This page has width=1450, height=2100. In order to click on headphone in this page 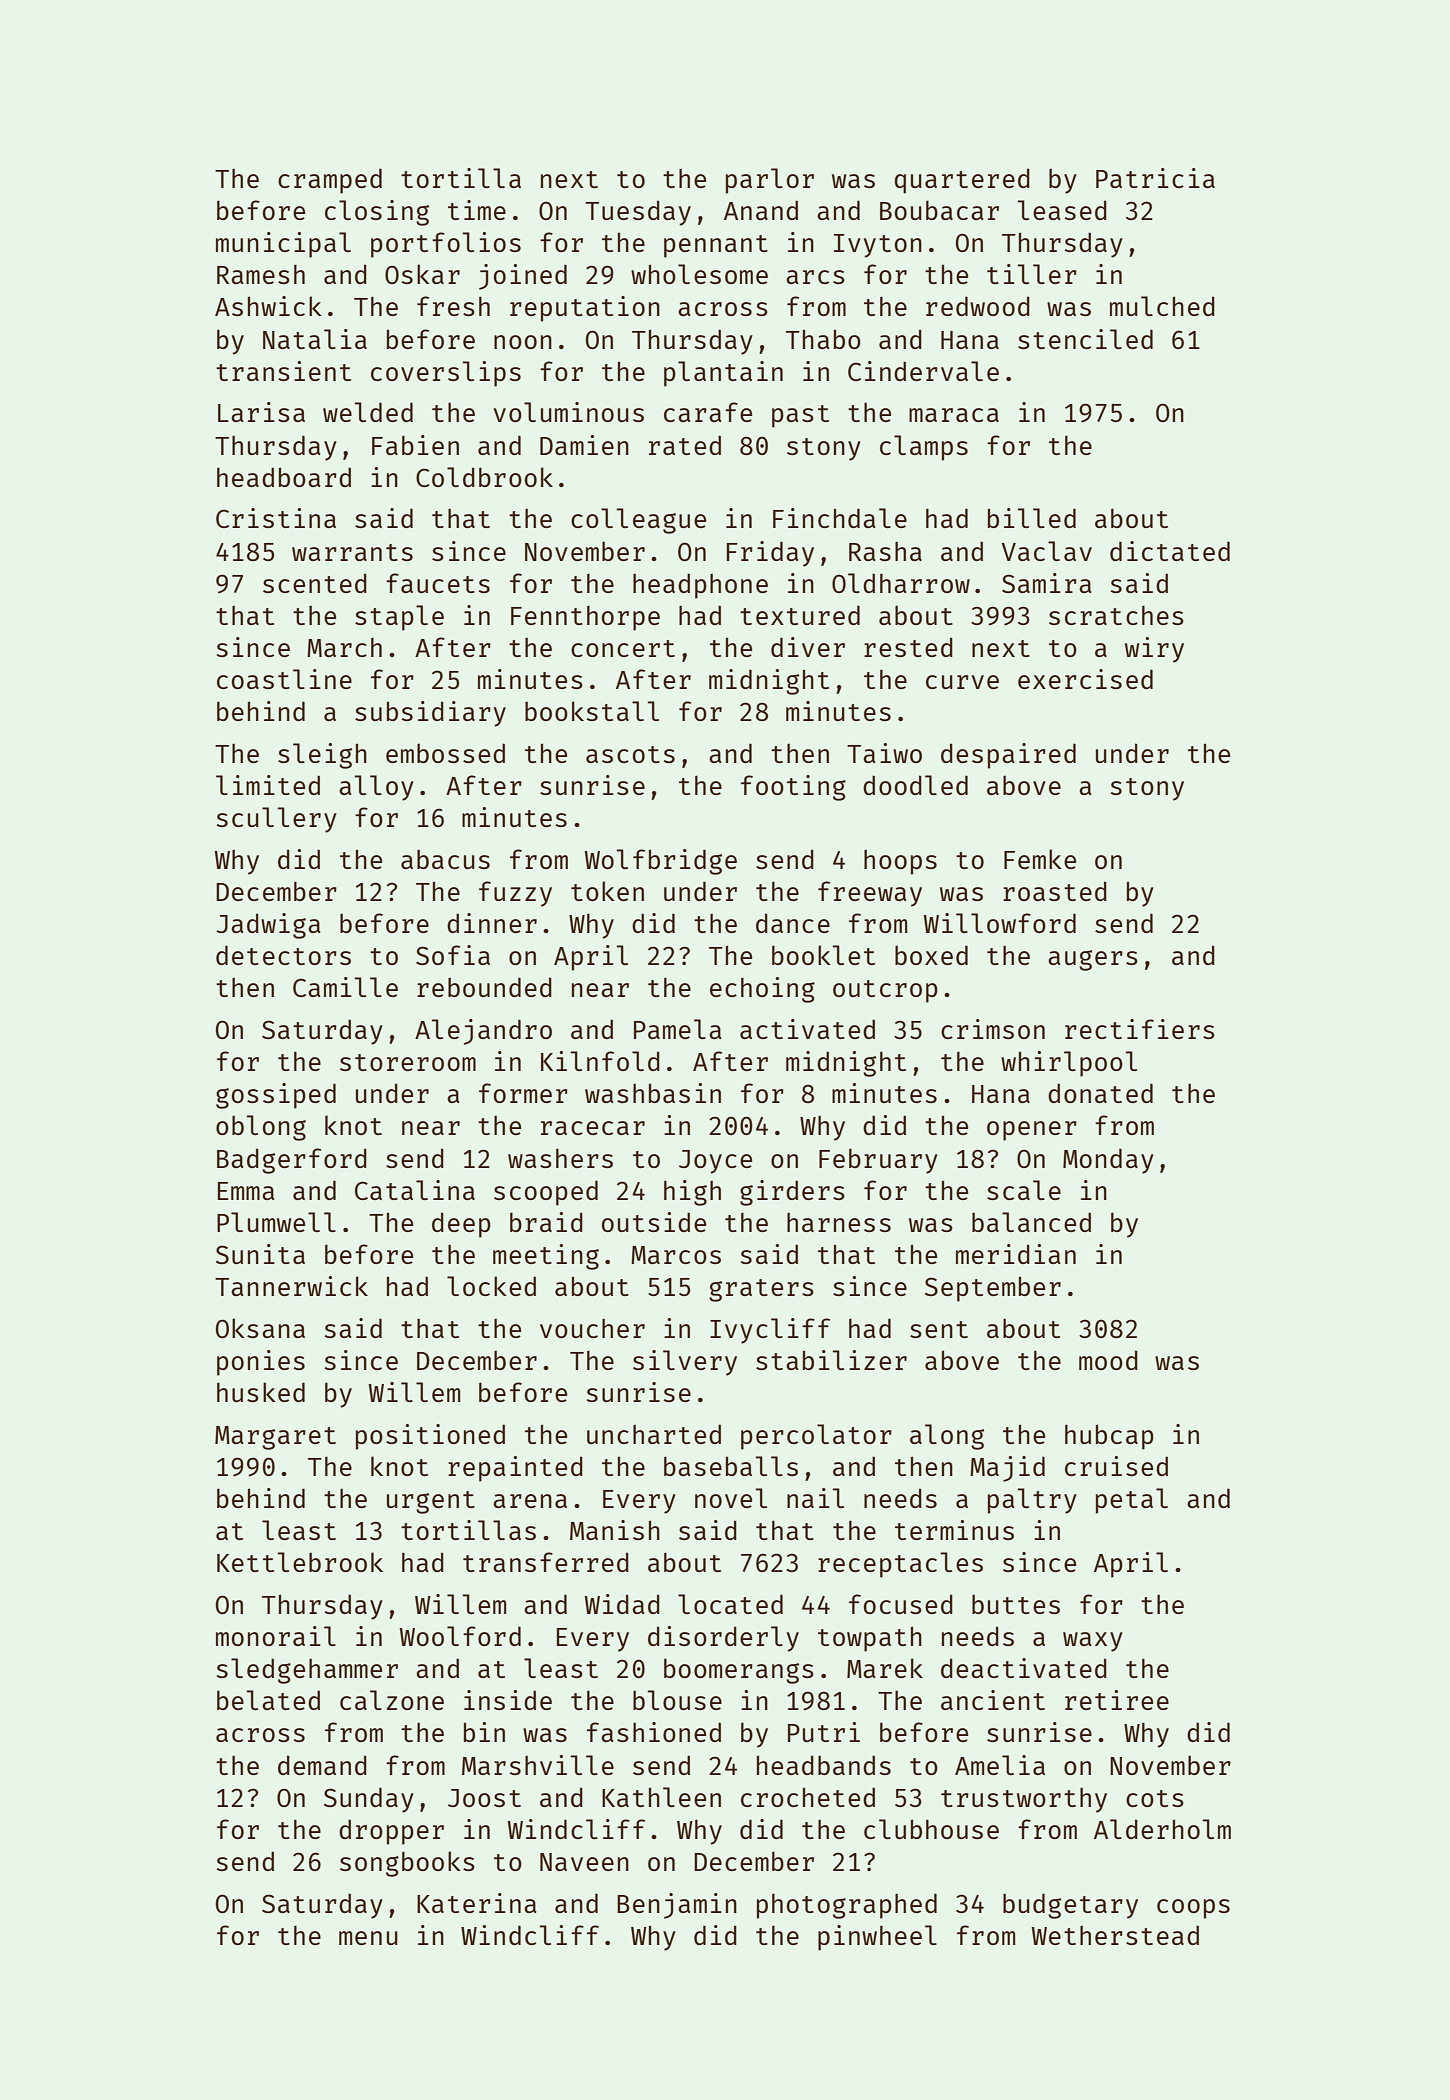, I will do `click(700, 586)`.
